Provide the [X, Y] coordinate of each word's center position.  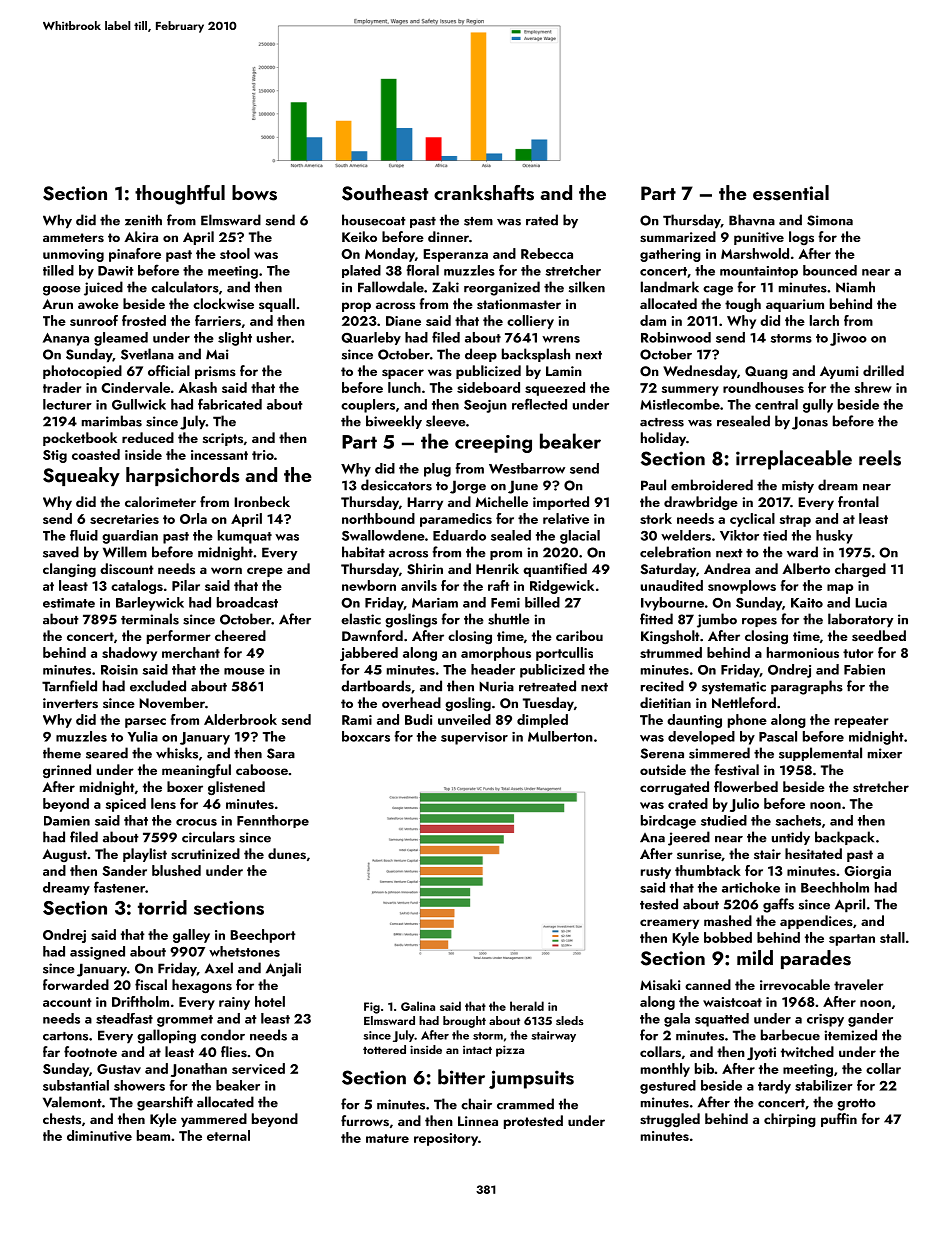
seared [107, 753]
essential [791, 193]
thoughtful [180, 195]
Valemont [72, 1102]
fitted [656, 619]
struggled [670, 1120]
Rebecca [547, 253]
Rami [357, 720]
